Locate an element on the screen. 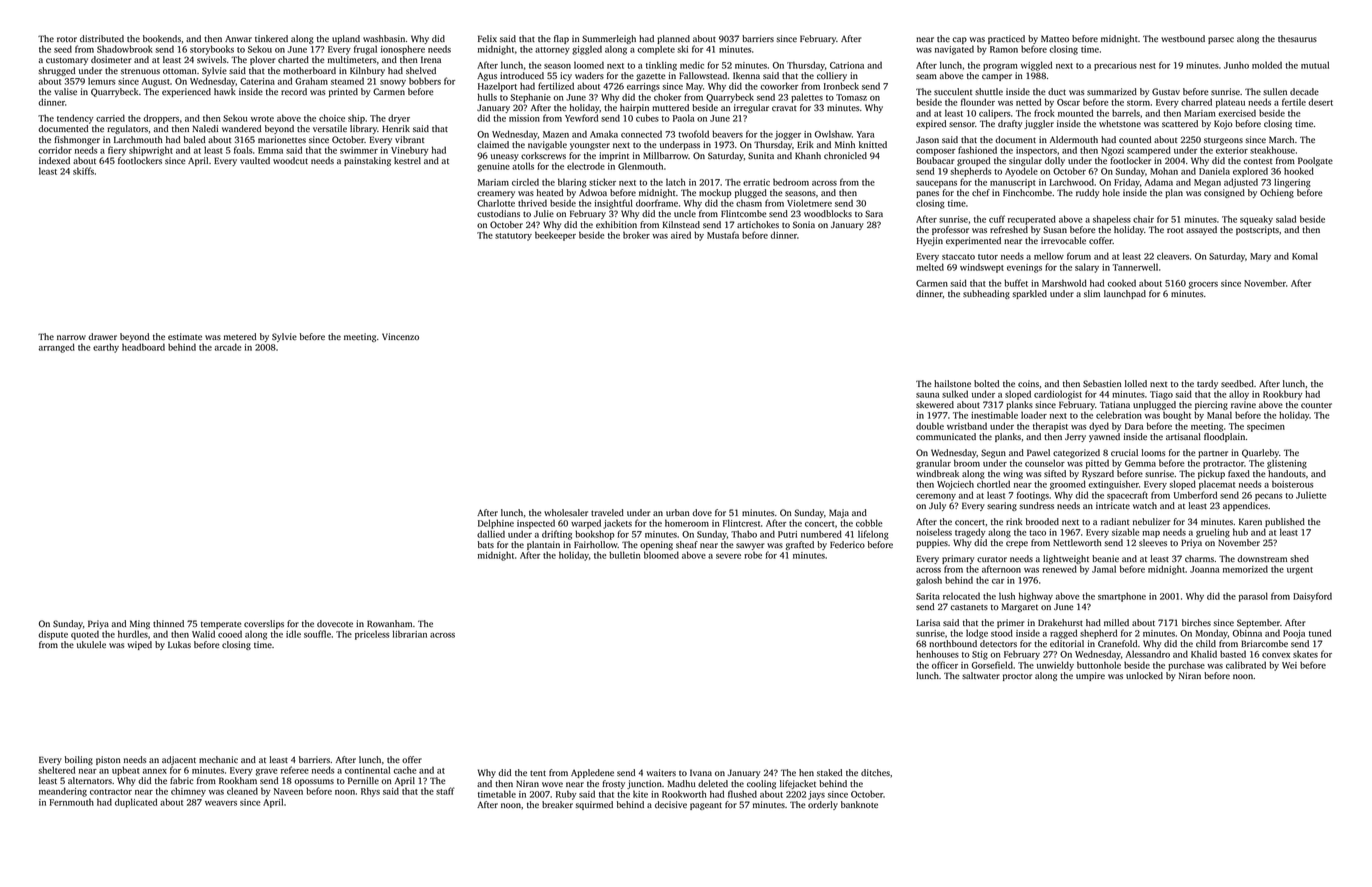  Rookbury is located at coordinates (1282, 395).
